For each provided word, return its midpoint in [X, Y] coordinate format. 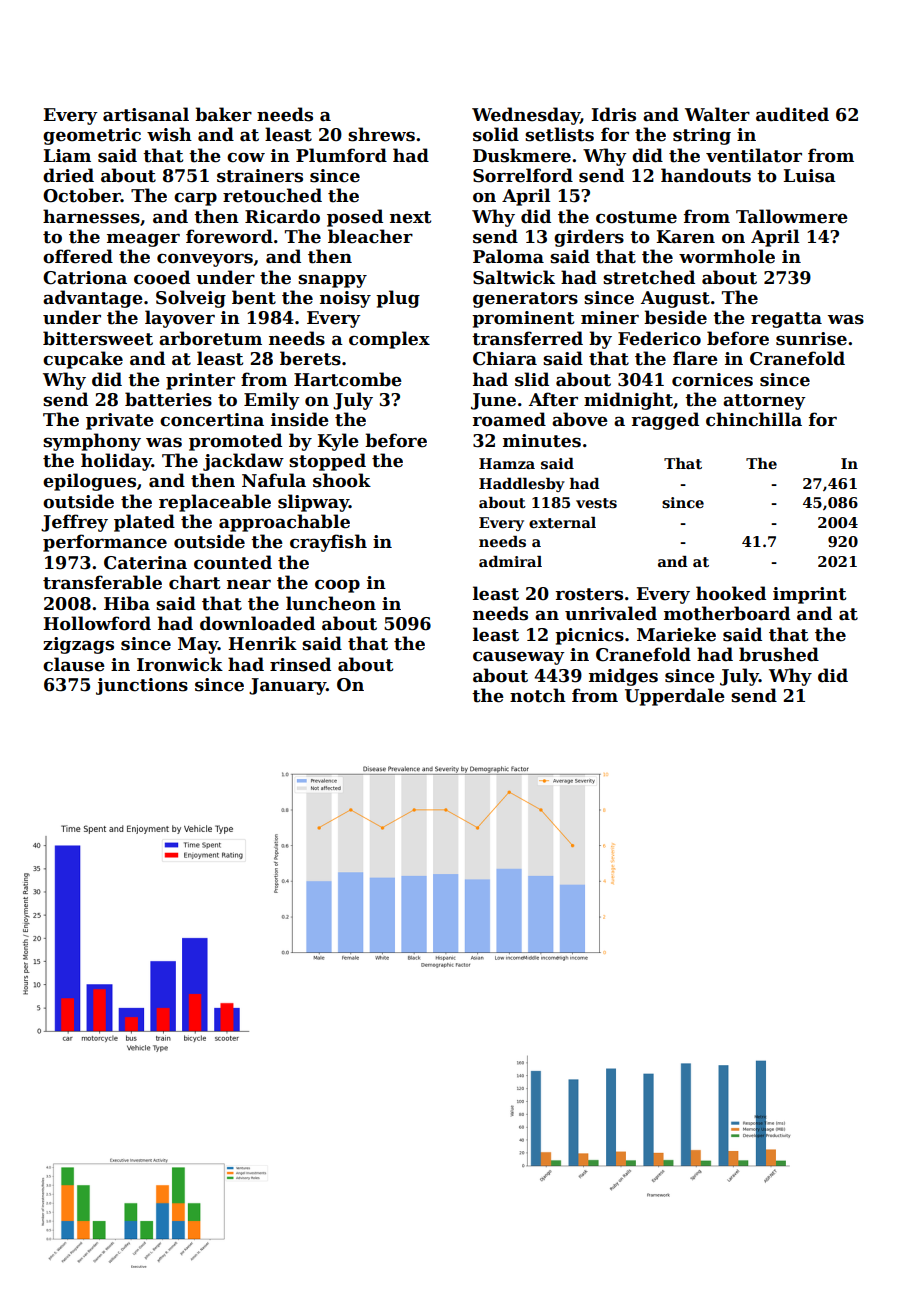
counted [233, 562]
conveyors [205, 260]
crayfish [328, 543]
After [553, 399]
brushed [779, 654]
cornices [712, 380]
